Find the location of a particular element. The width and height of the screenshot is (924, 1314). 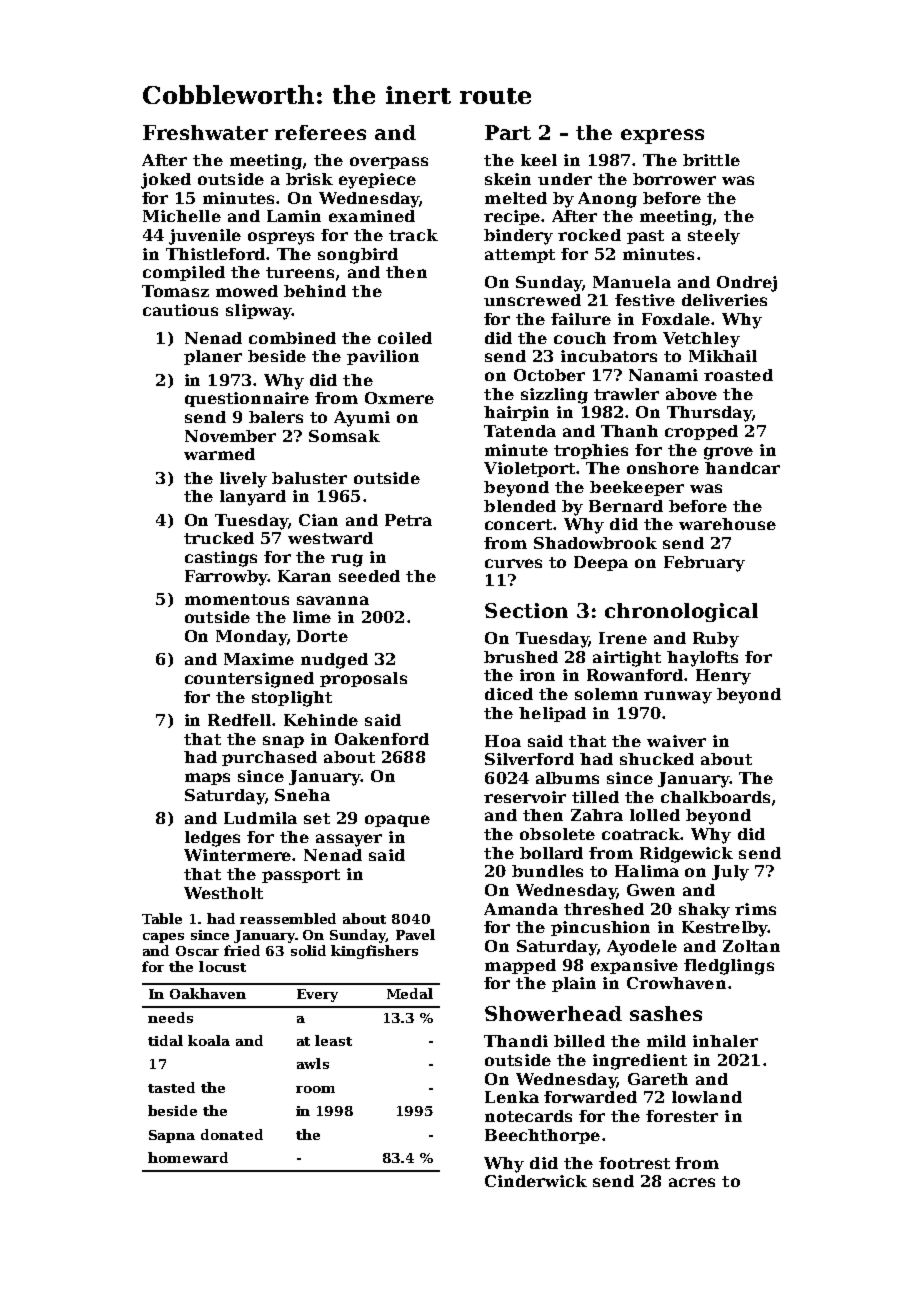

Cinderwick is located at coordinates (536, 1181).
